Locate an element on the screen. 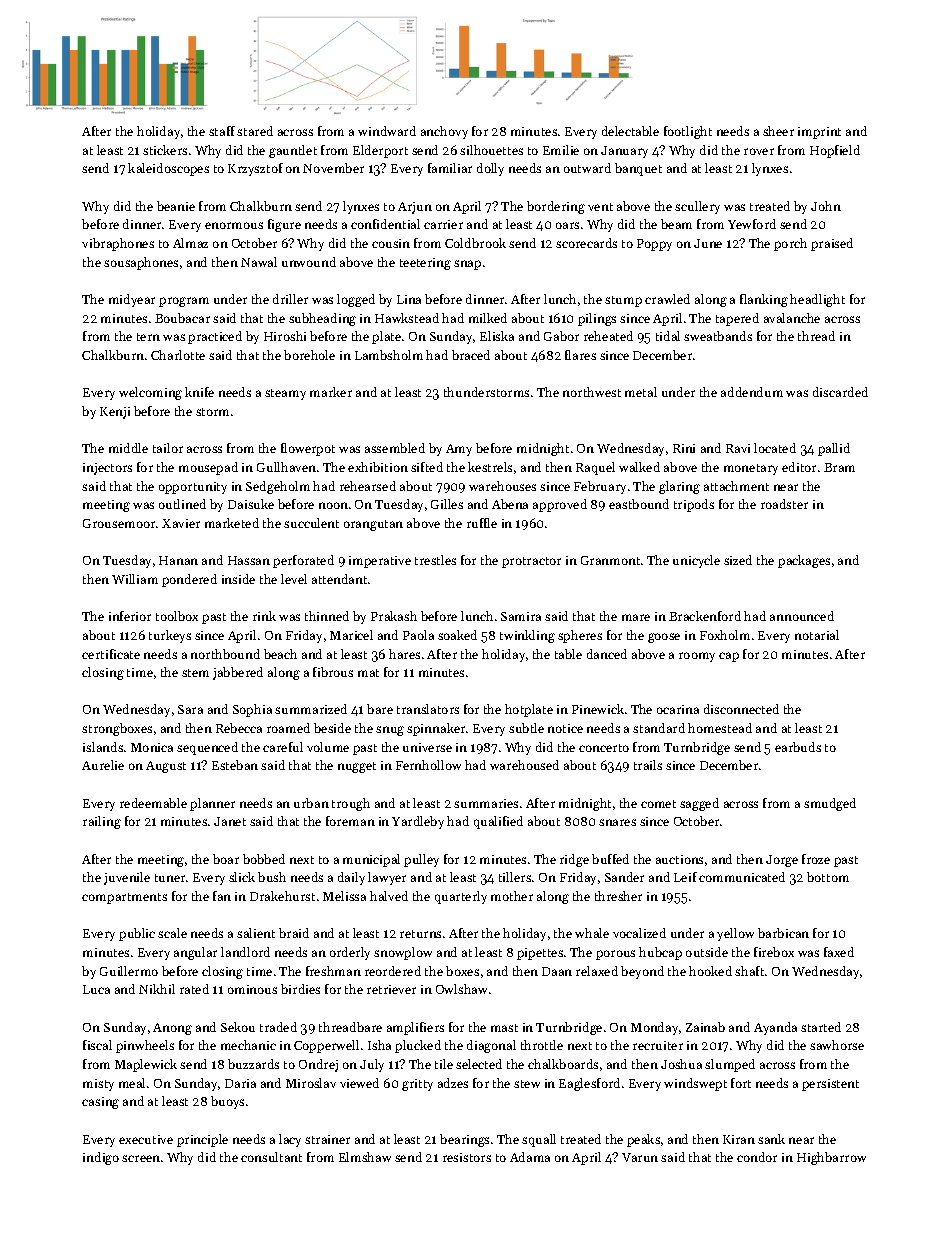 Image resolution: width=952 pixels, height=1233 pixels. resistors is located at coordinates (467, 1157).
